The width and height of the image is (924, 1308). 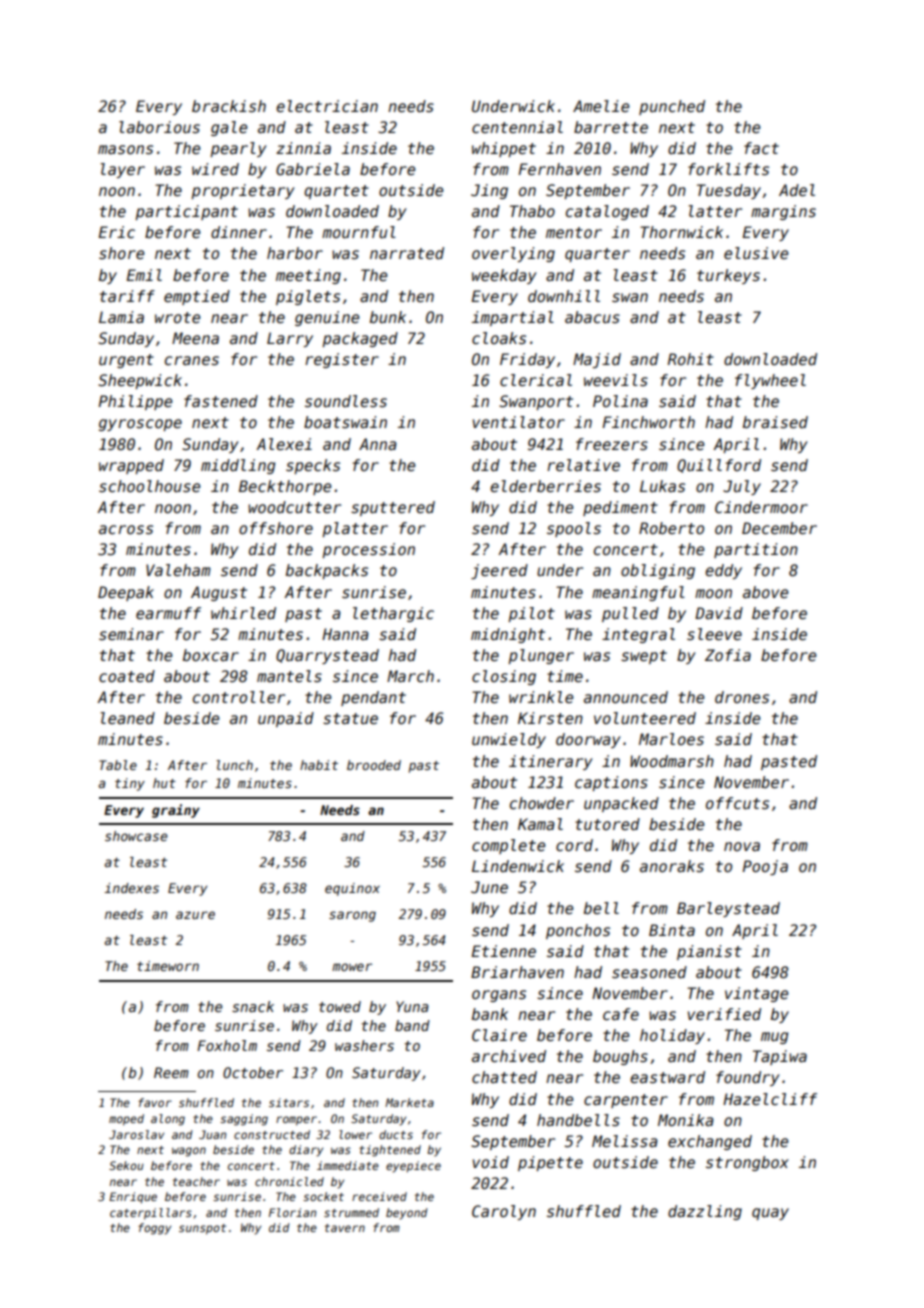 I want to click on punched, so click(x=672, y=107).
